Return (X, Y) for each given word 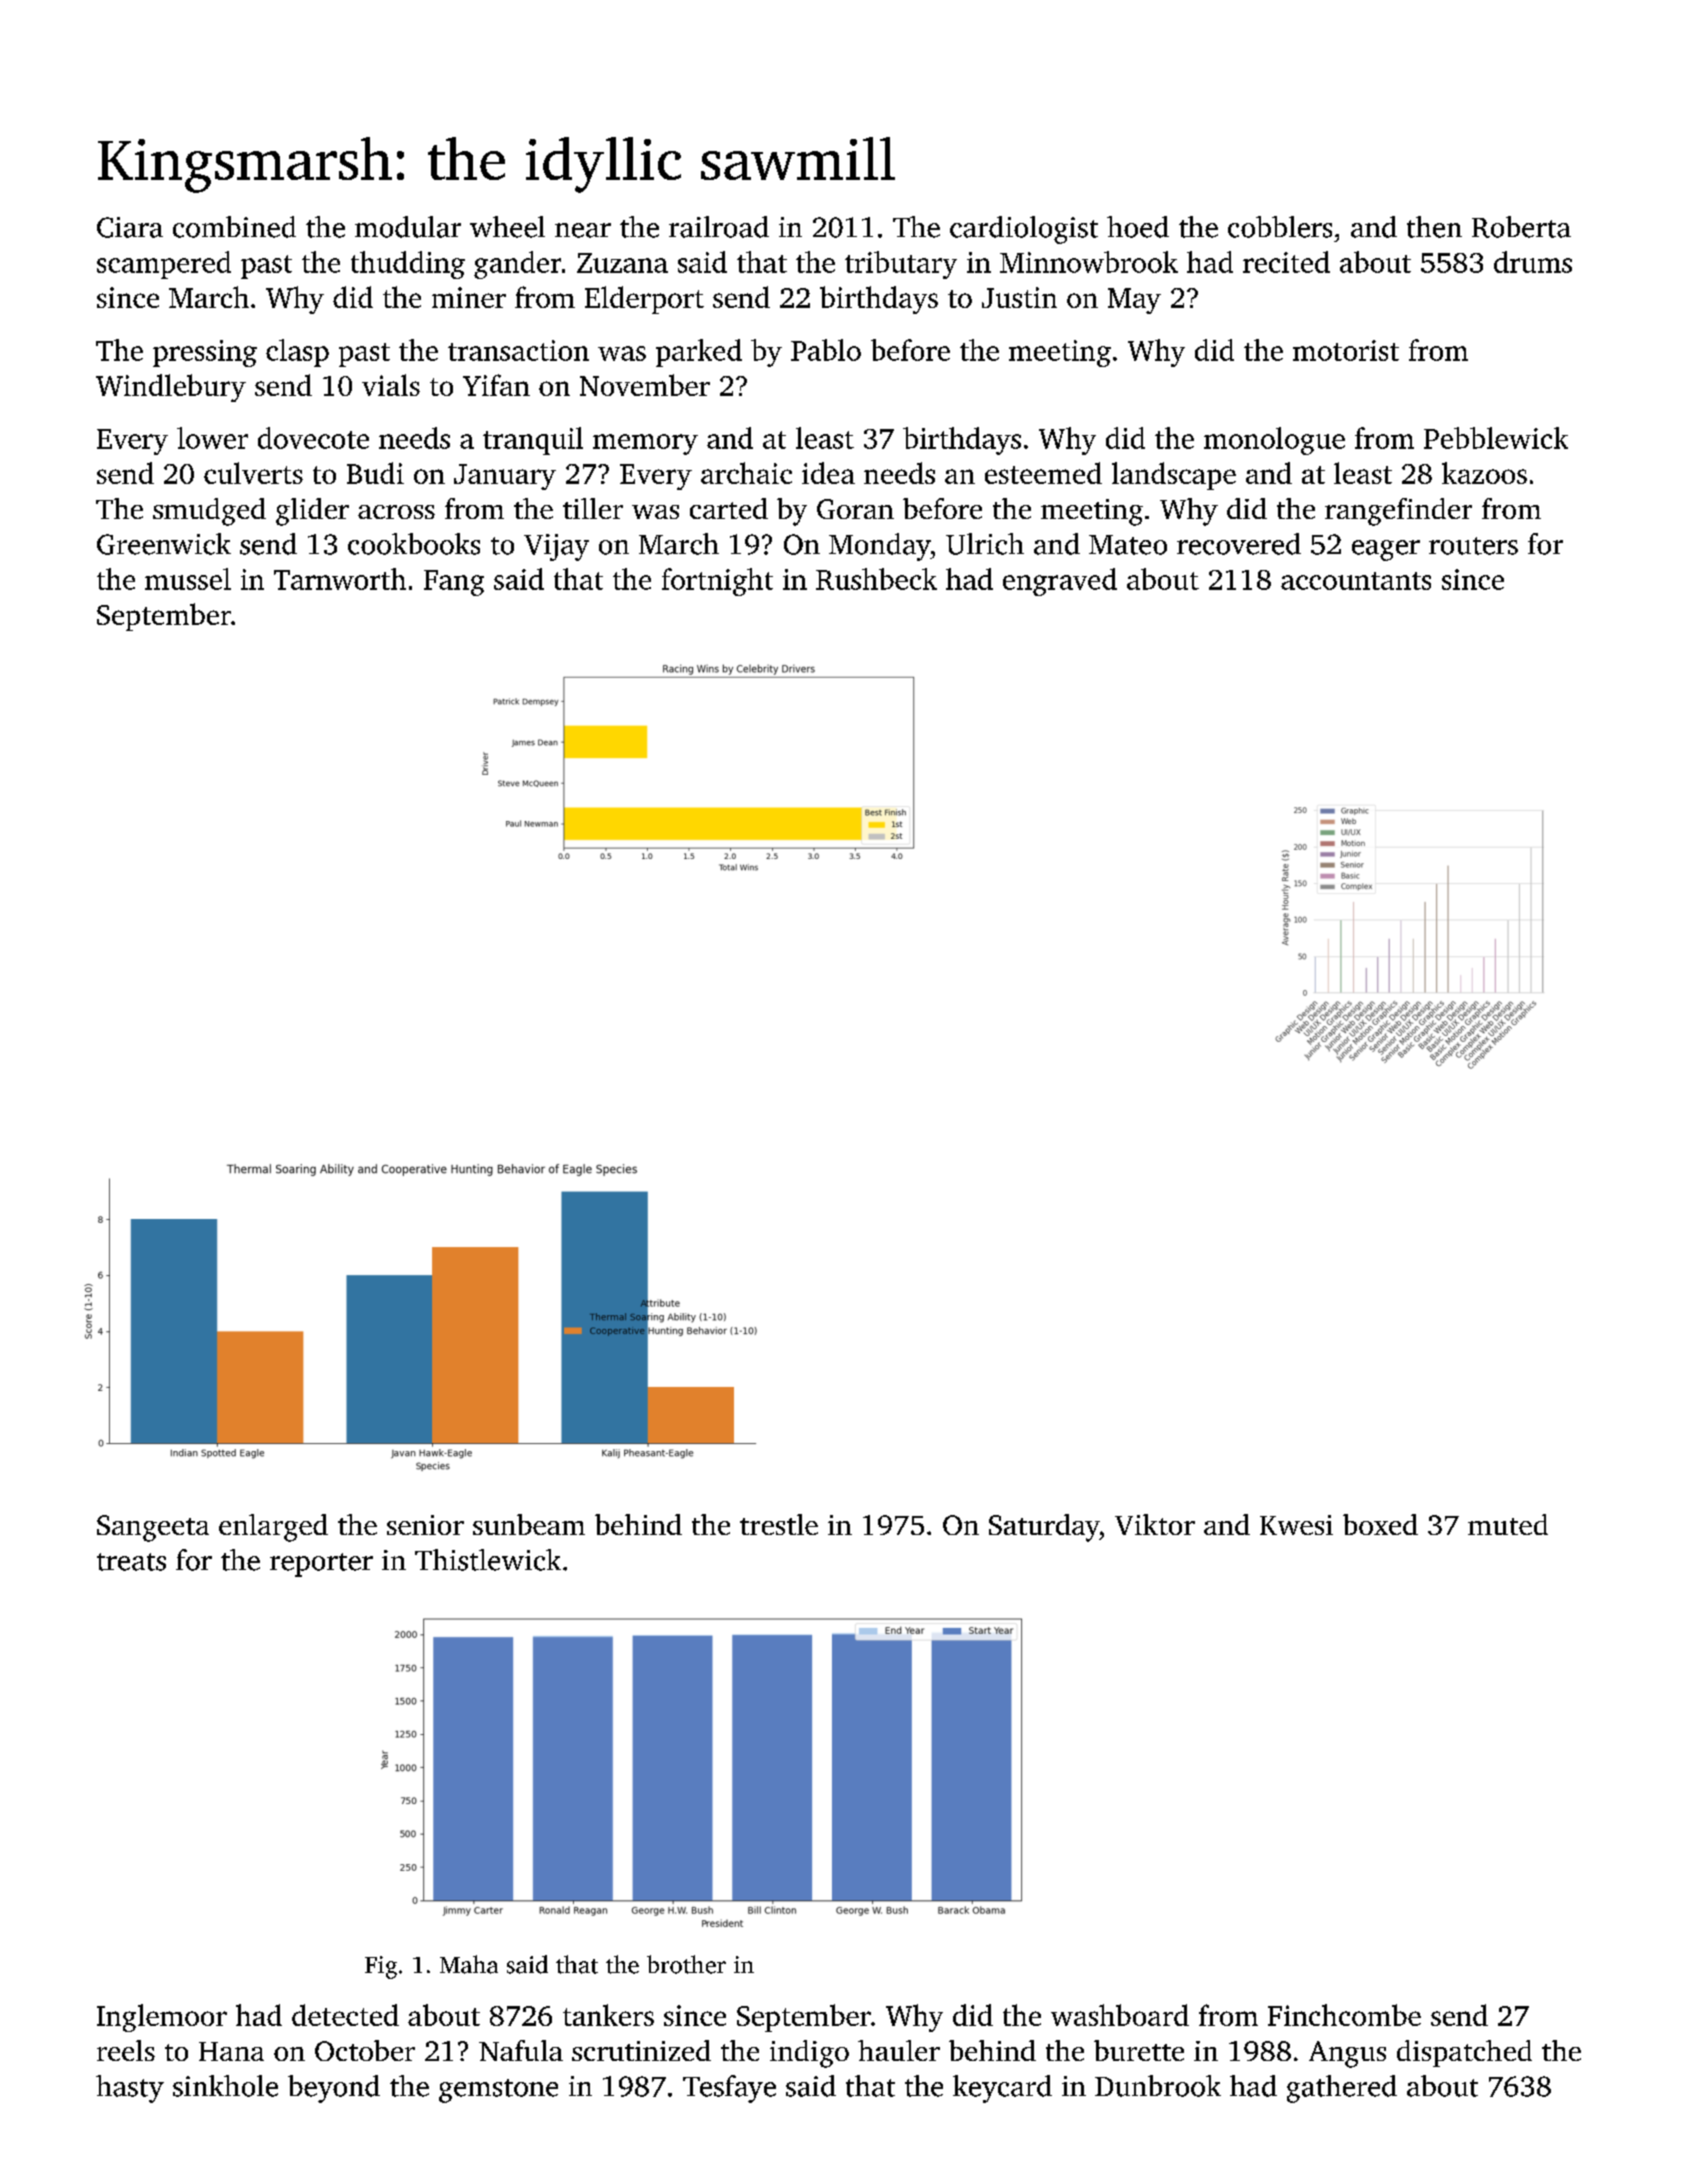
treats (131, 1562)
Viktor (1155, 1524)
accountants (1356, 581)
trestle (779, 1524)
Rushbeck (876, 579)
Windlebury (171, 388)
